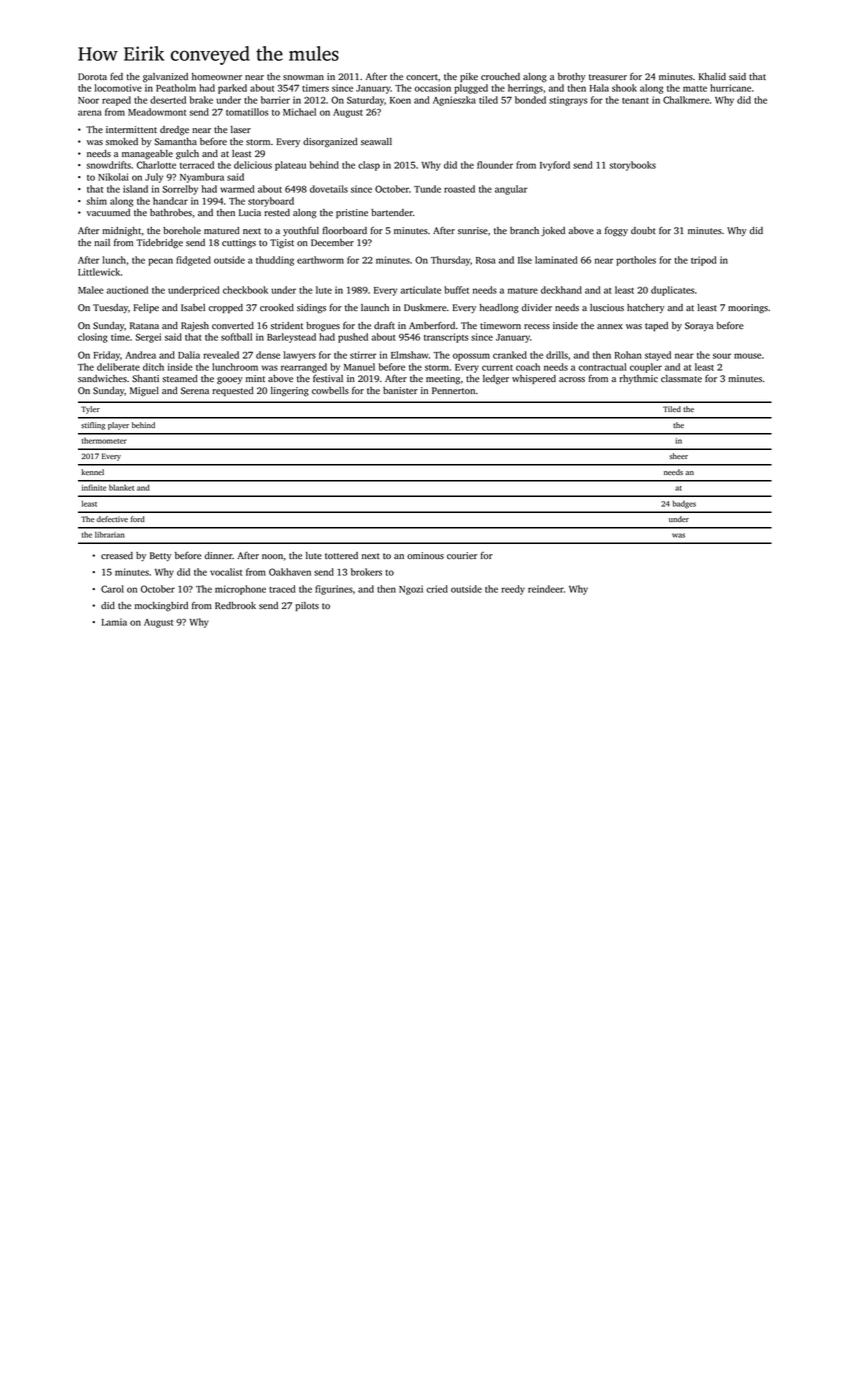 This screenshot has width=849, height=1400. I want to click on mouse, so click(748, 356).
